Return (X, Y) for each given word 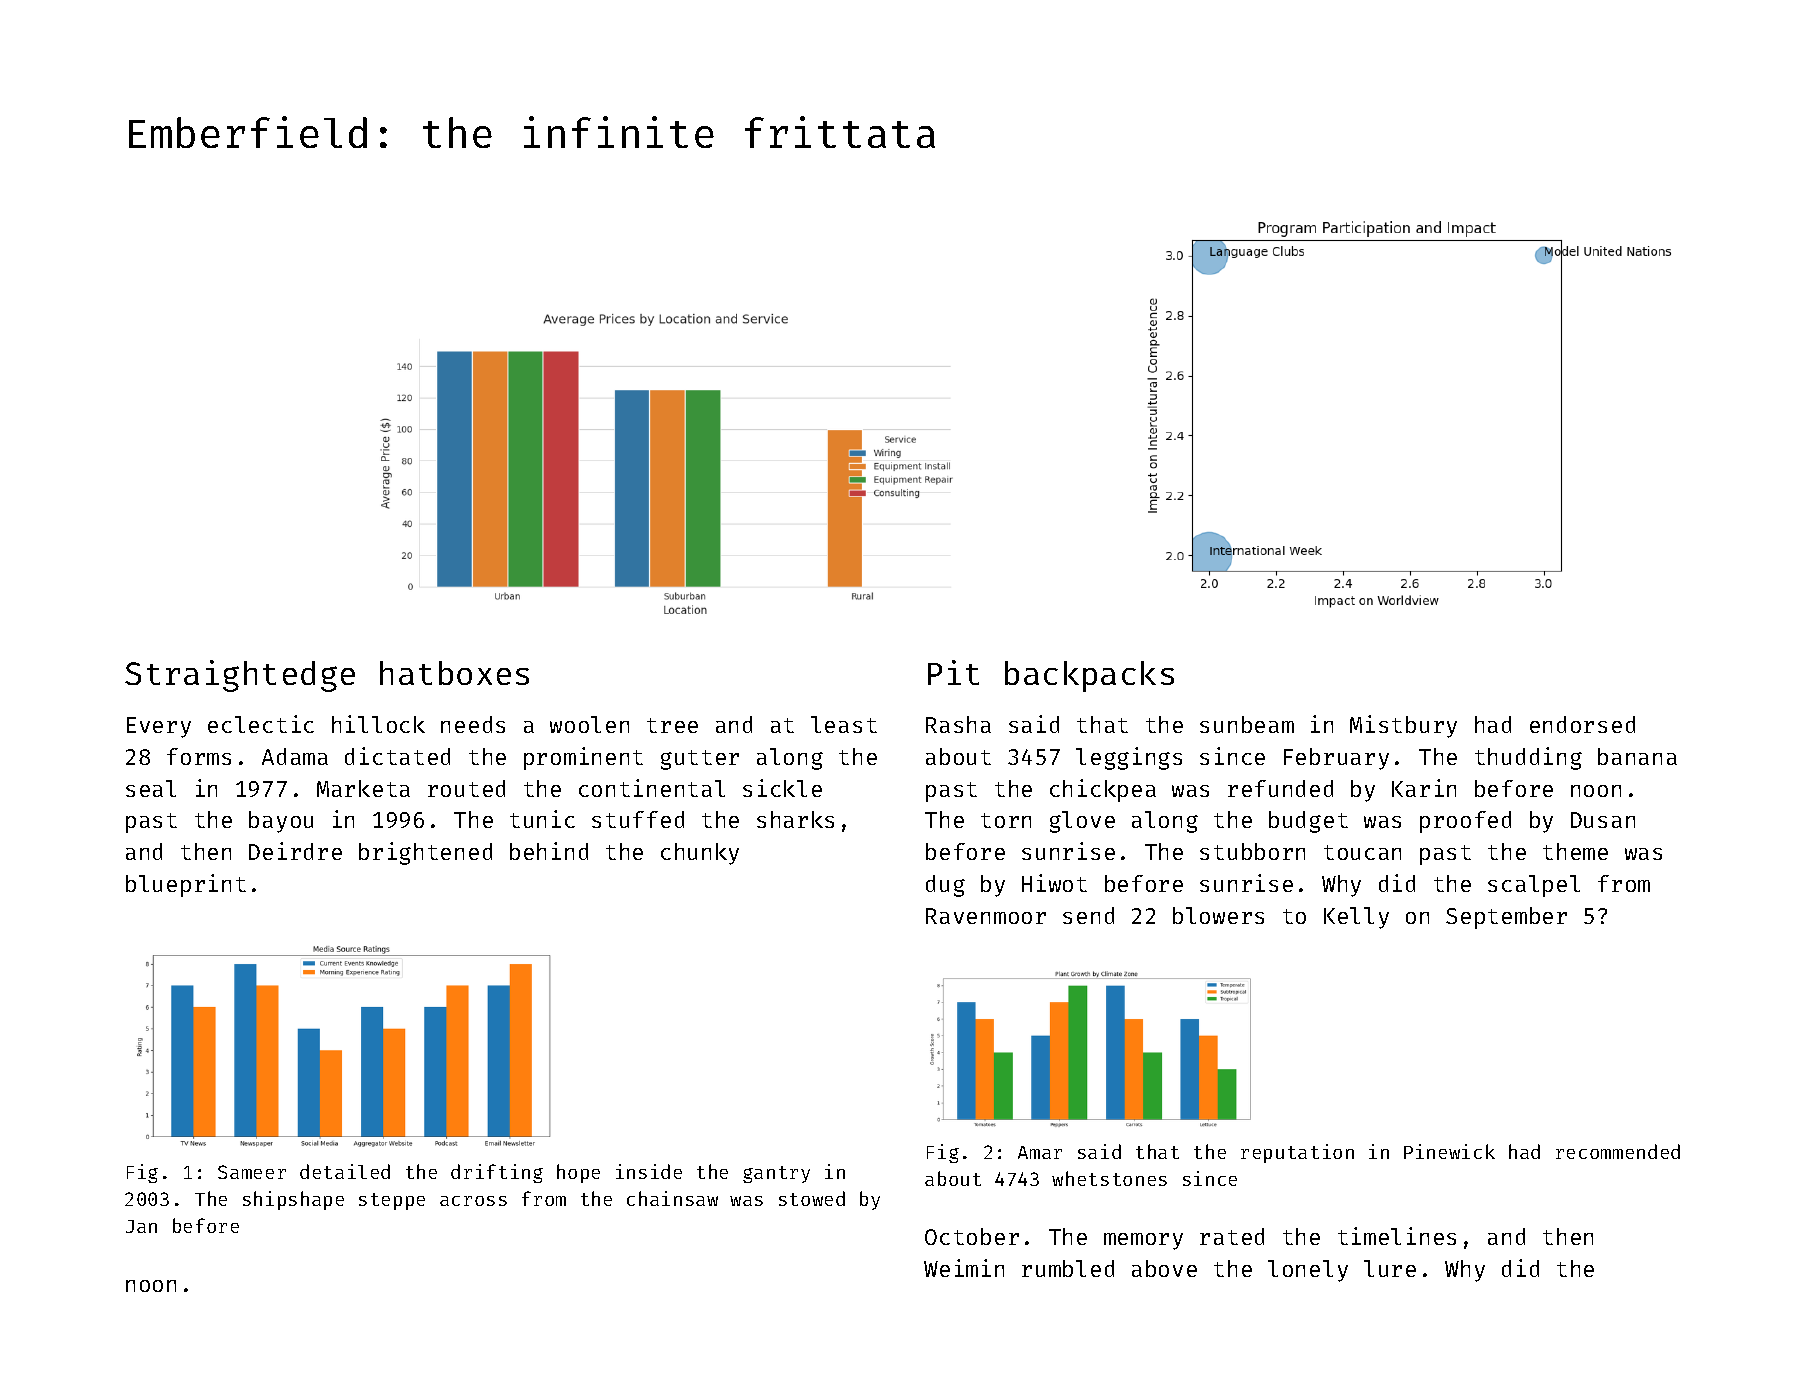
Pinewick (1449, 1151)
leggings (1129, 758)
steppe (392, 1201)
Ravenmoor (986, 916)
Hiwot (1054, 883)
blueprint (186, 885)
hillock (378, 724)
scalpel (1534, 886)
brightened (425, 853)
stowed (812, 1198)
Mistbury (1403, 726)
